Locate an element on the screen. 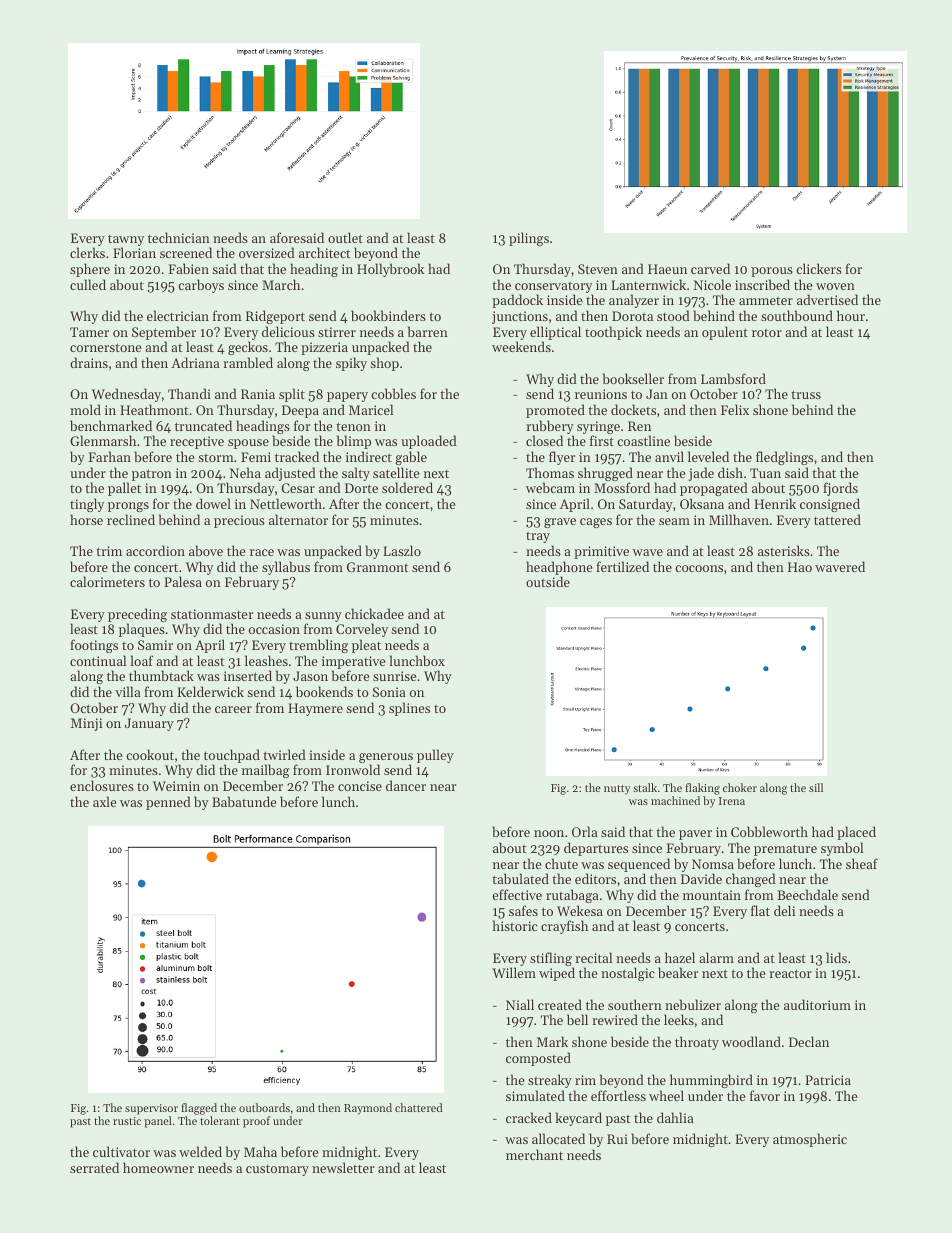  simulated is located at coordinates (535, 1095).
